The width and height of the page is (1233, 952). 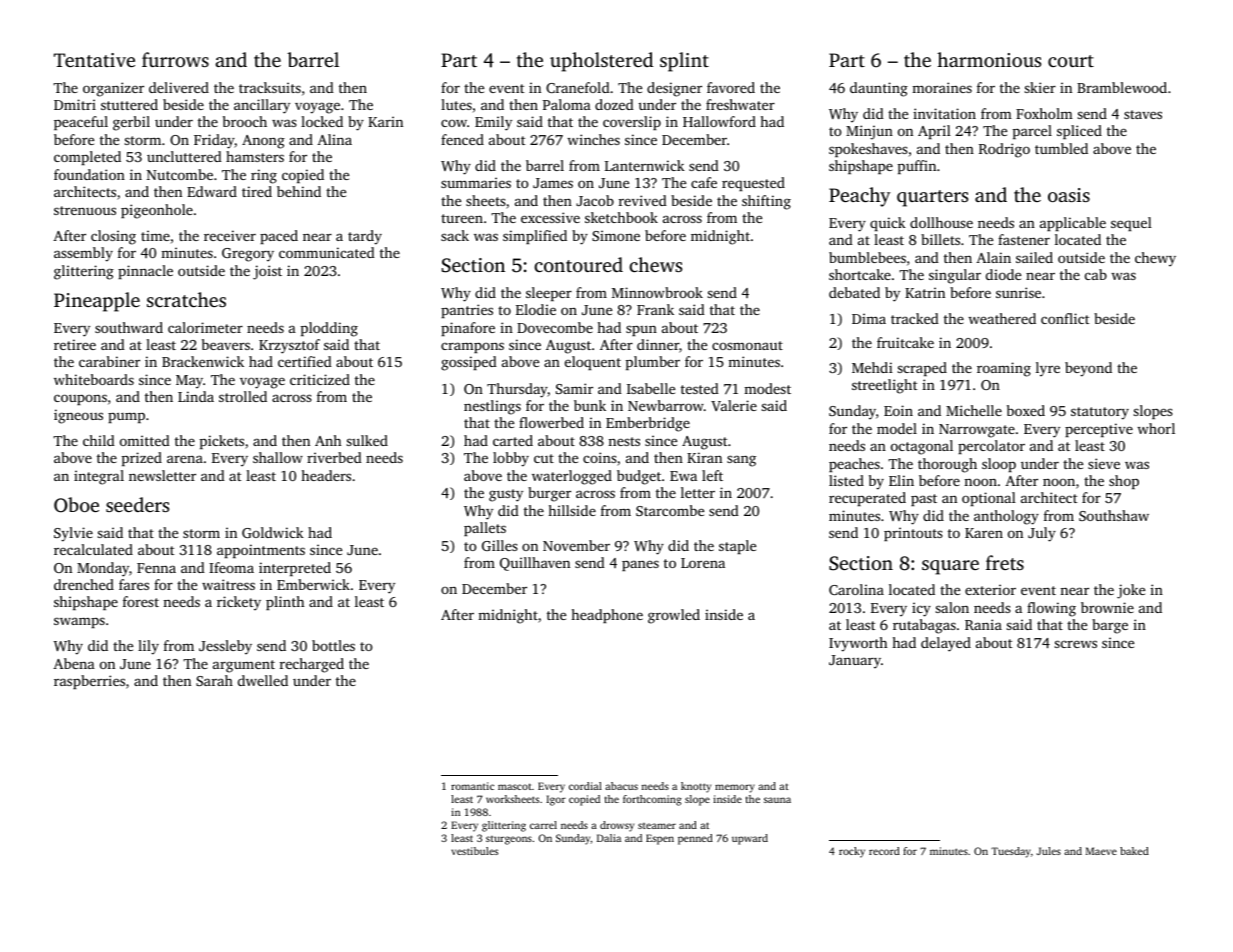 I want to click on harmonious, so click(x=989, y=59).
